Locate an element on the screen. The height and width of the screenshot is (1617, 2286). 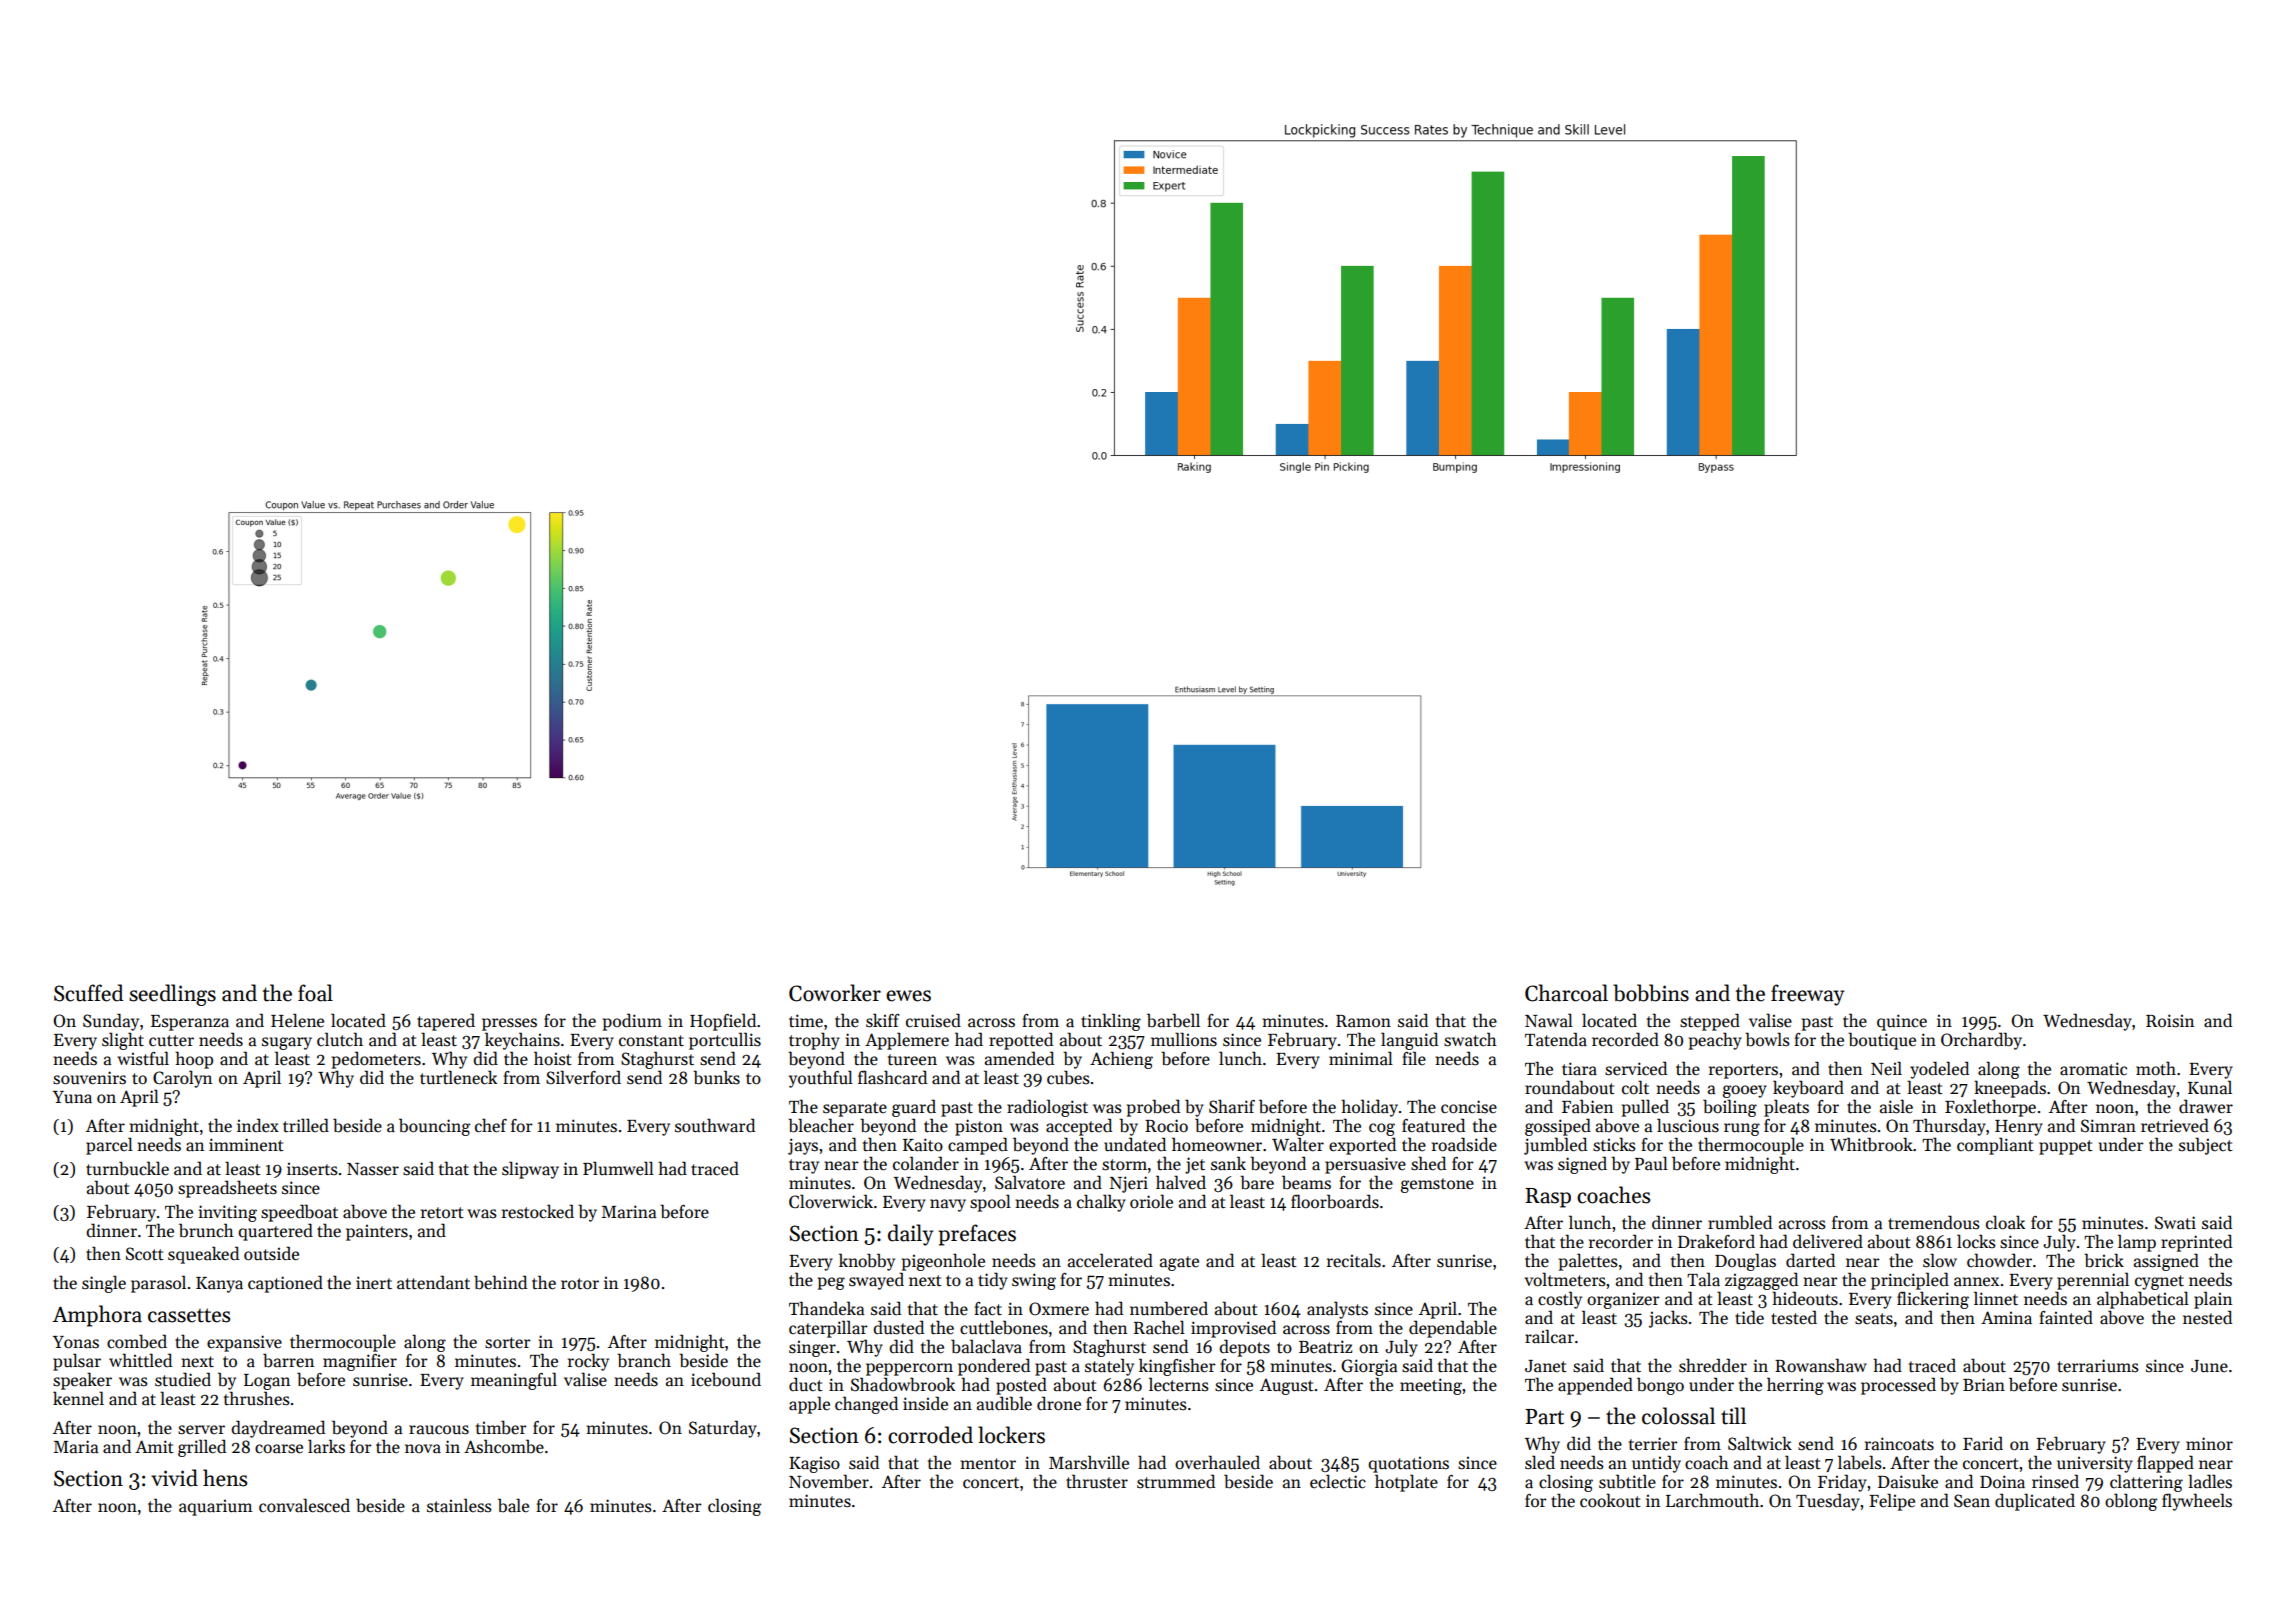
podium is located at coordinates (632, 1022).
